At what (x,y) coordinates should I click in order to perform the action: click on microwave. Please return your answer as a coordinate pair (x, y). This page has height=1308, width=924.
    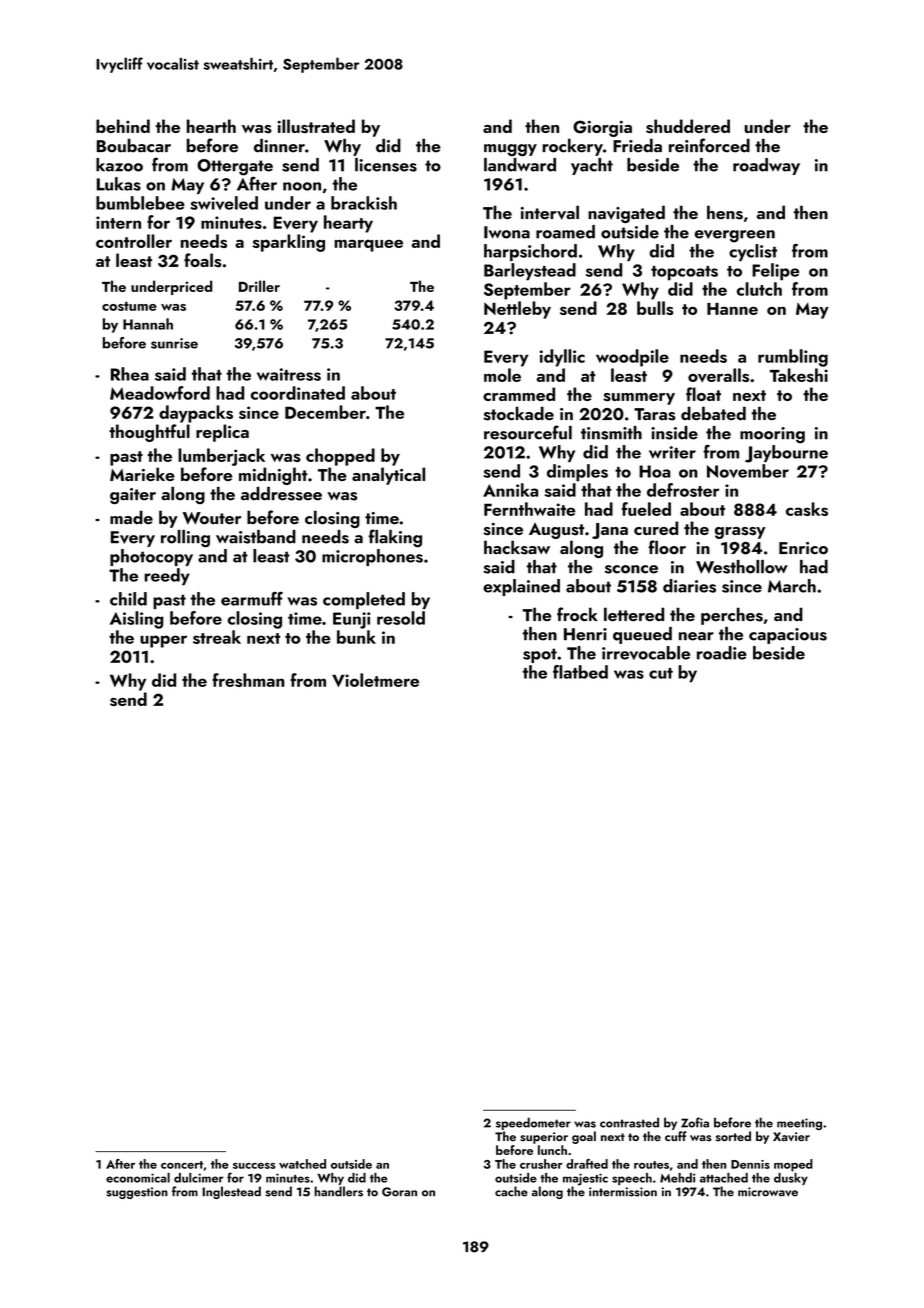
    Looking at the image, I should click on (768, 1192).
